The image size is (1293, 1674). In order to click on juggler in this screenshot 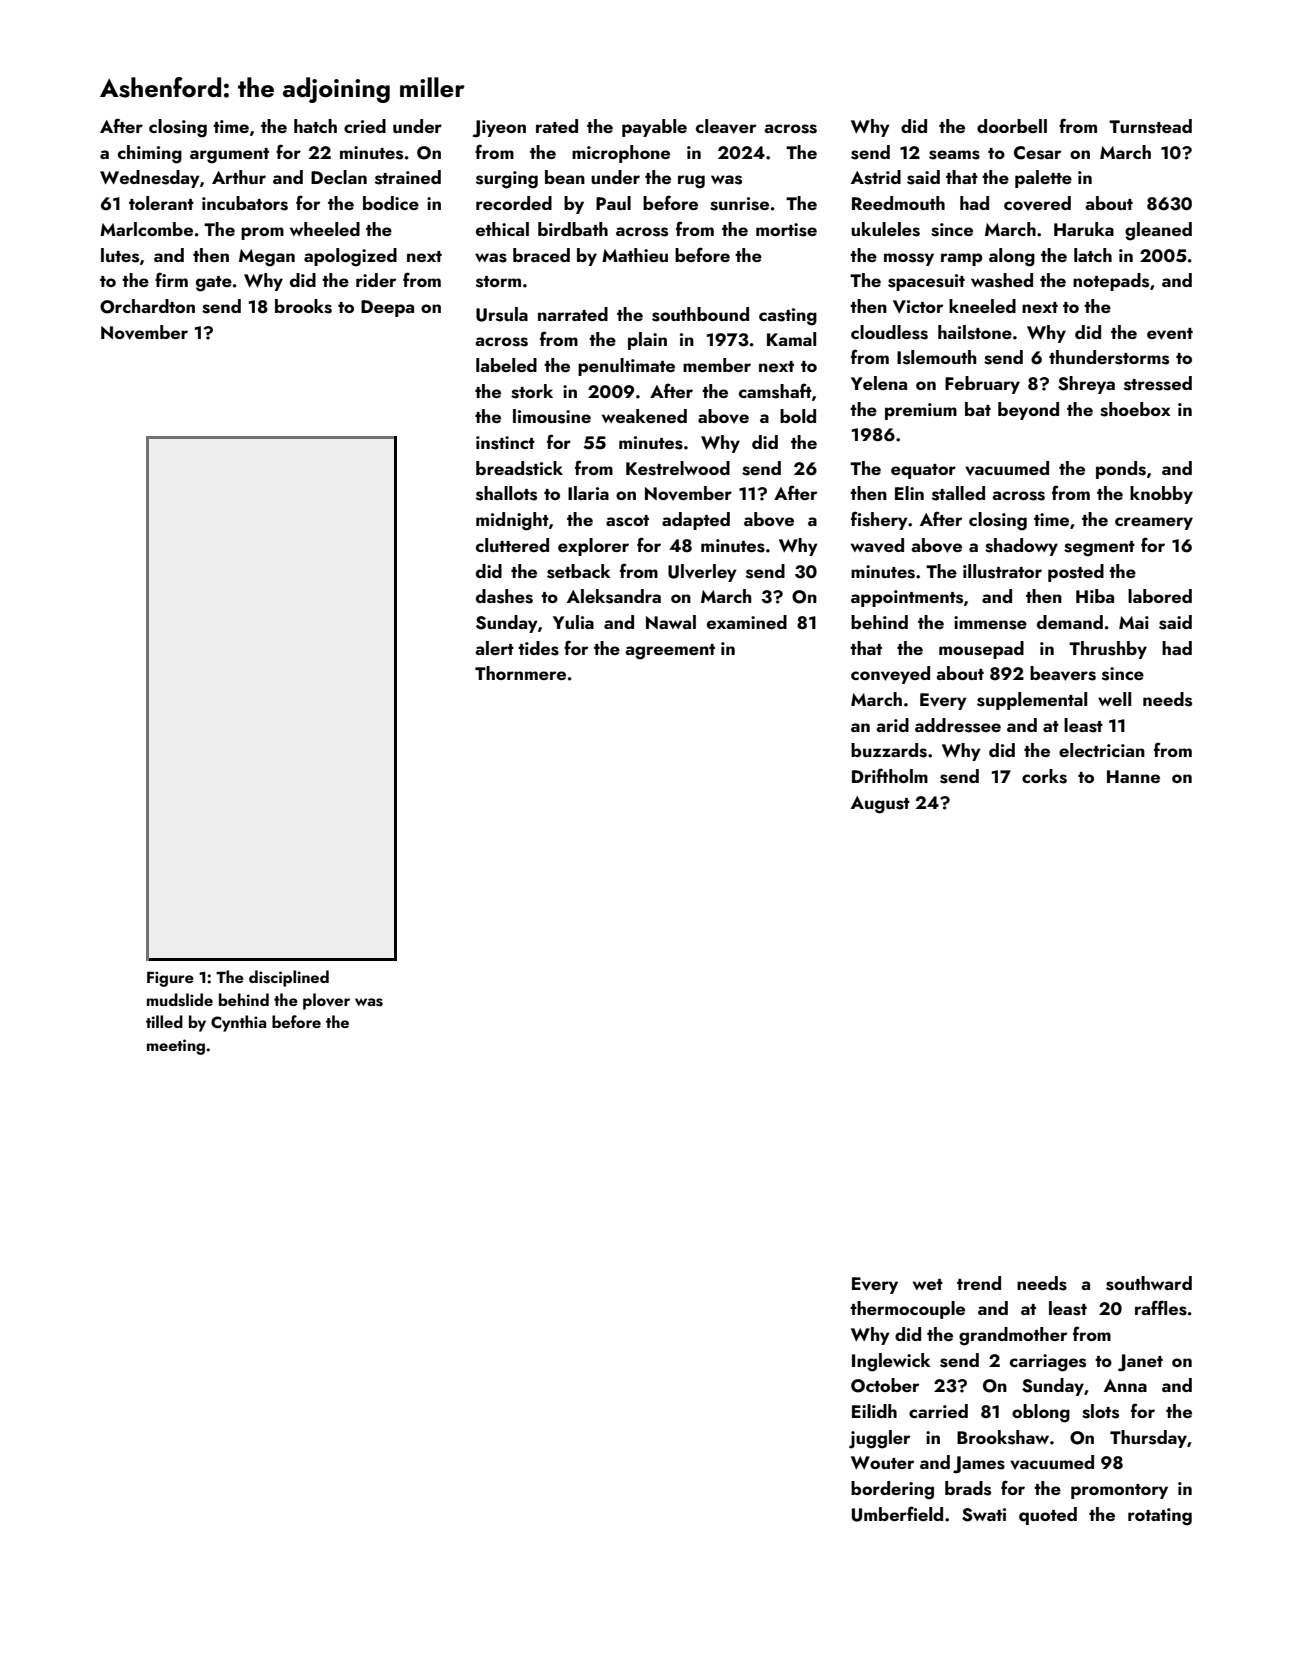, I will do `click(879, 1439)`.
